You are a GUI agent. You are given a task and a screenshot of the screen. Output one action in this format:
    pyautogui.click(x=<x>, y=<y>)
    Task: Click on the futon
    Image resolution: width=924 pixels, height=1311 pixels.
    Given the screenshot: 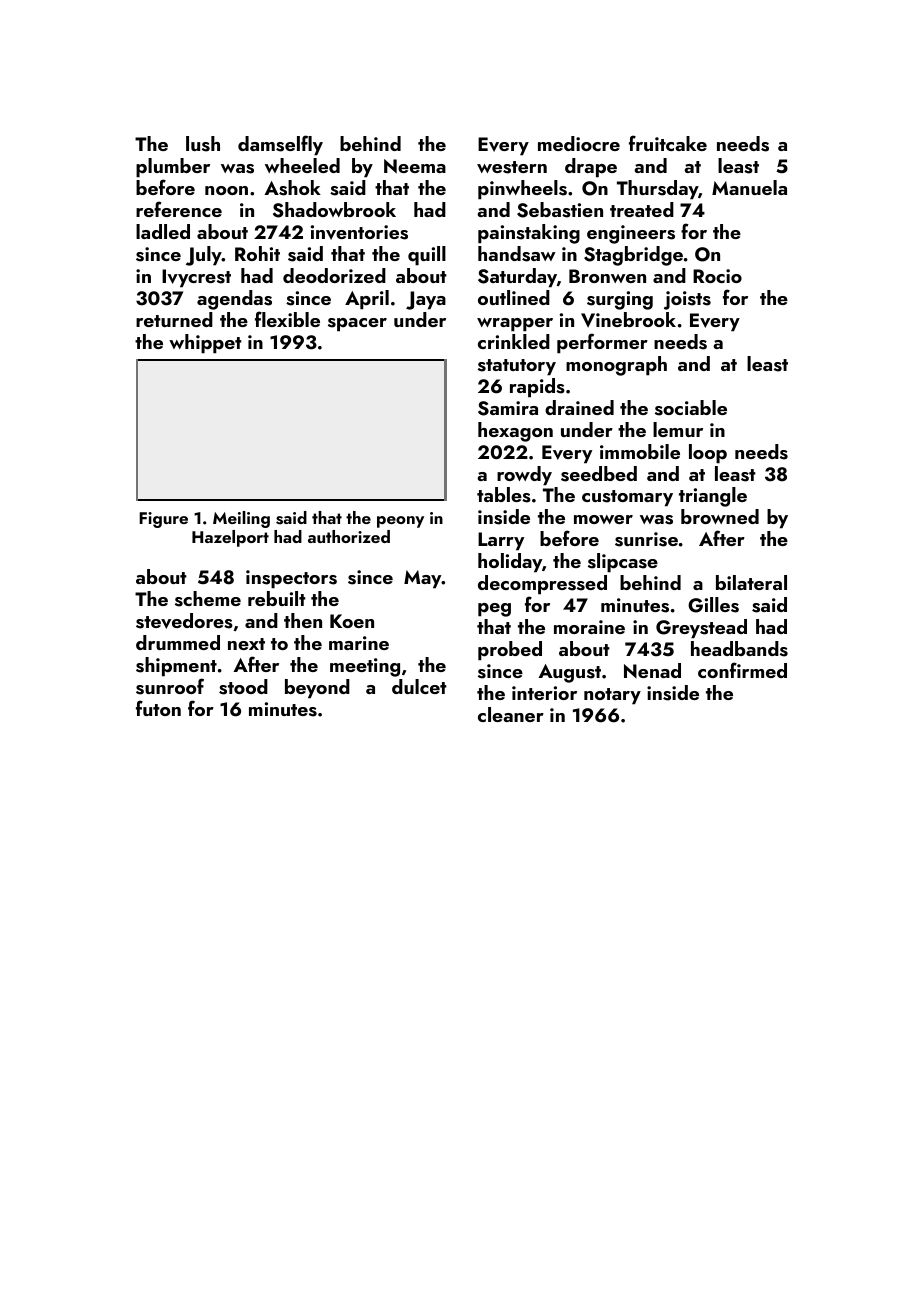 What is the action you would take?
    pyautogui.click(x=158, y=708)
